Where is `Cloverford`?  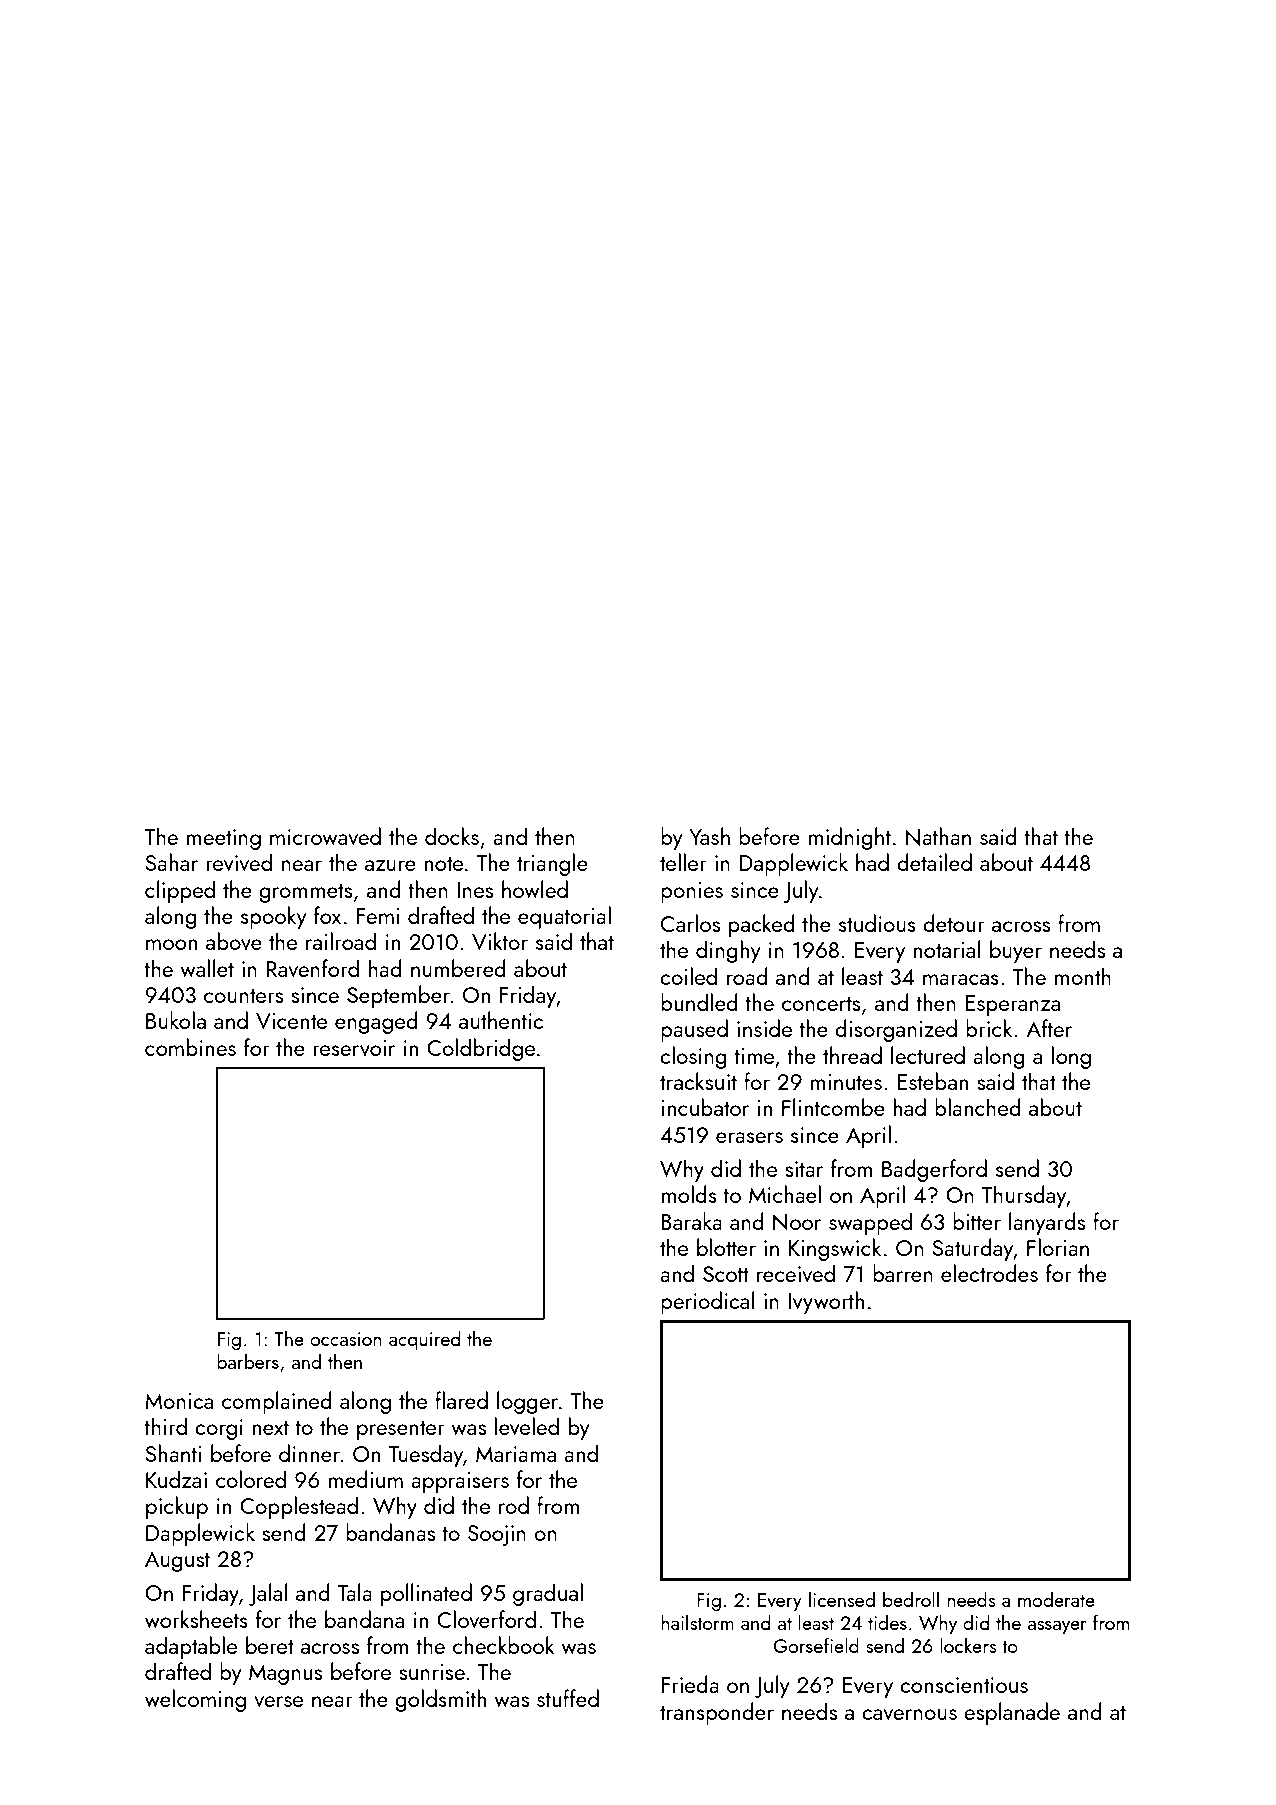 Cloverford is located at coordinates (486, 1619).
